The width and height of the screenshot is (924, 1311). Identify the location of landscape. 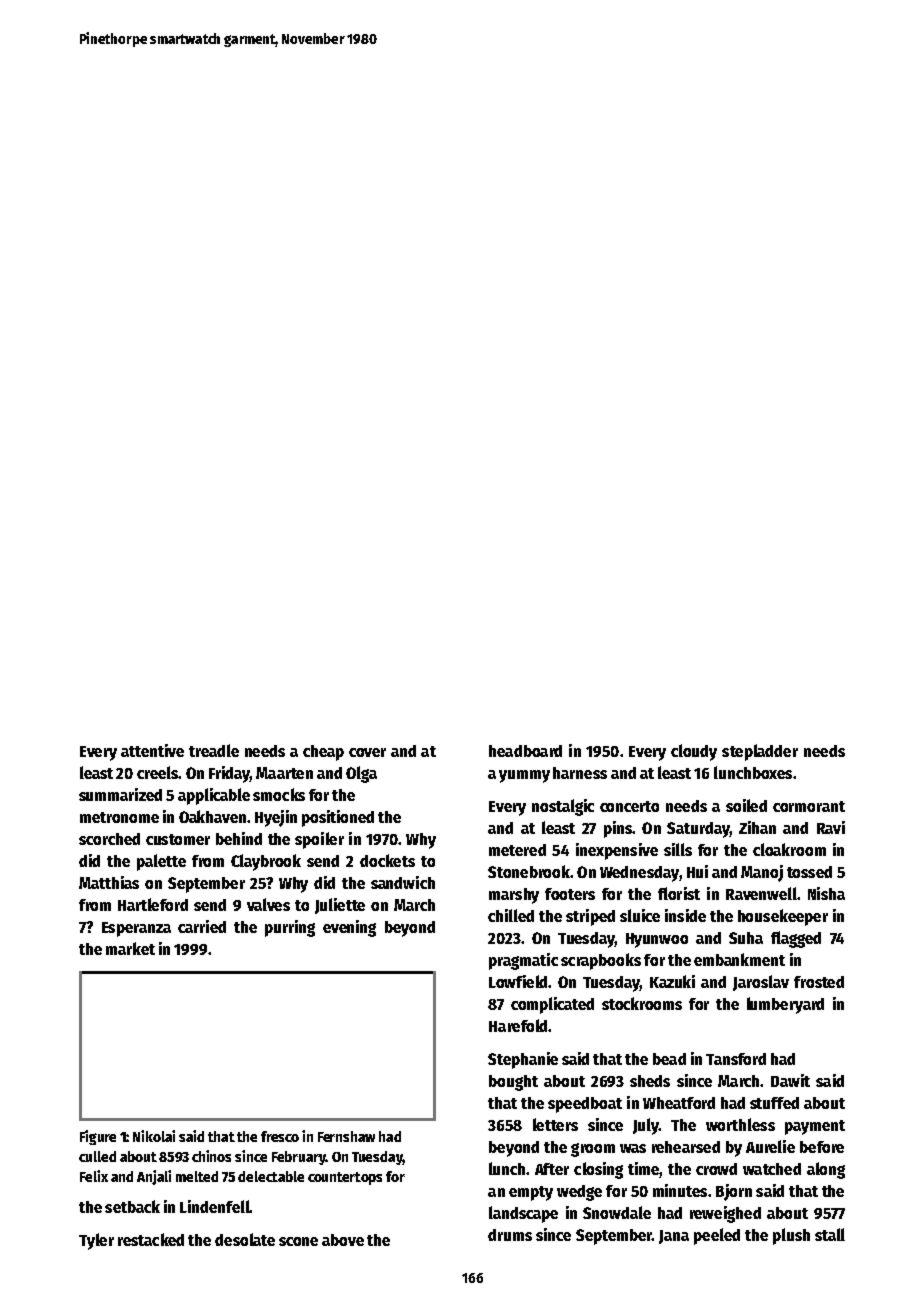
(523, 1214).
